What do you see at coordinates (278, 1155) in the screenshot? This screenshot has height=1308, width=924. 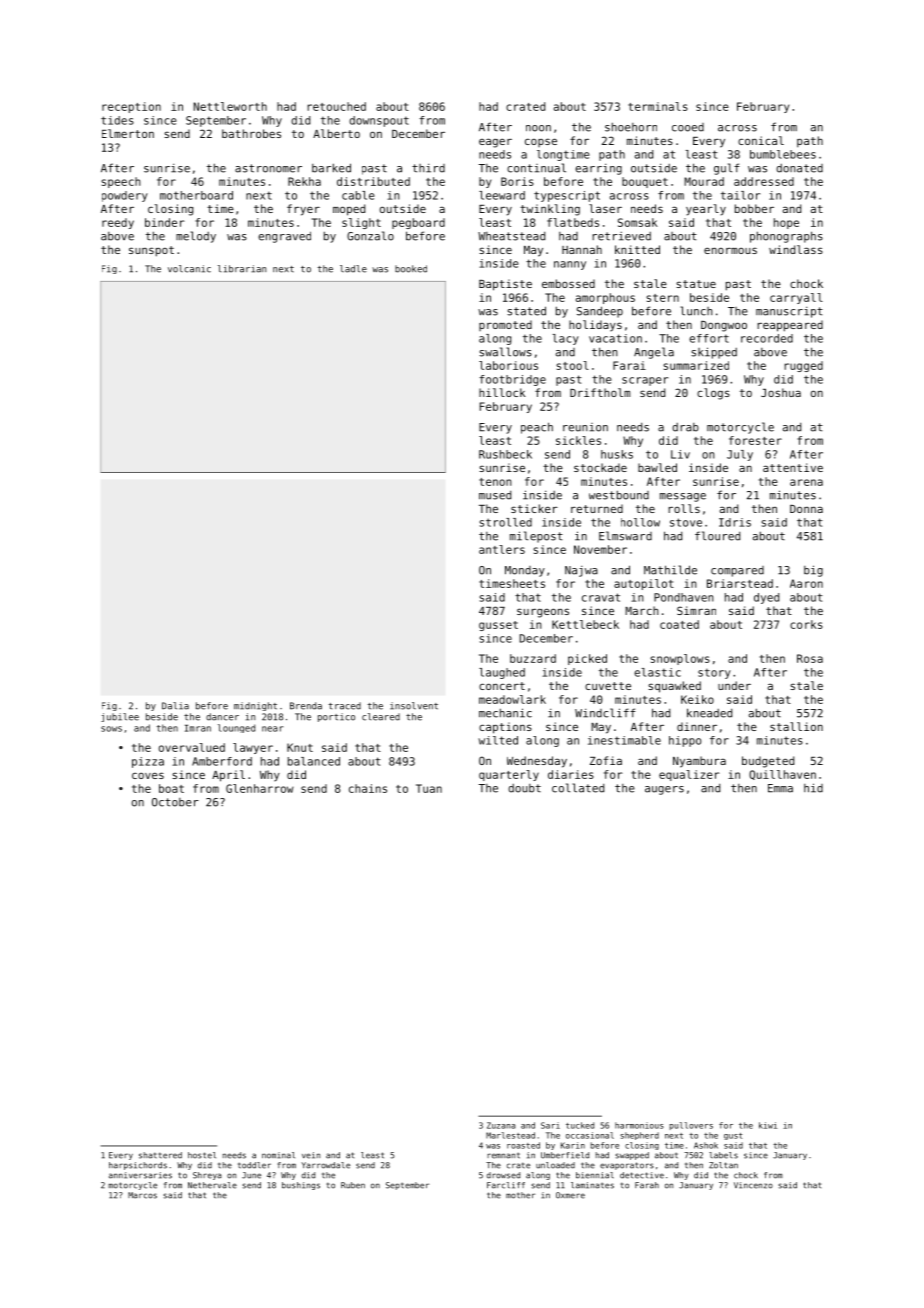 I see `nominal` at bounding box center [278, 1155].
